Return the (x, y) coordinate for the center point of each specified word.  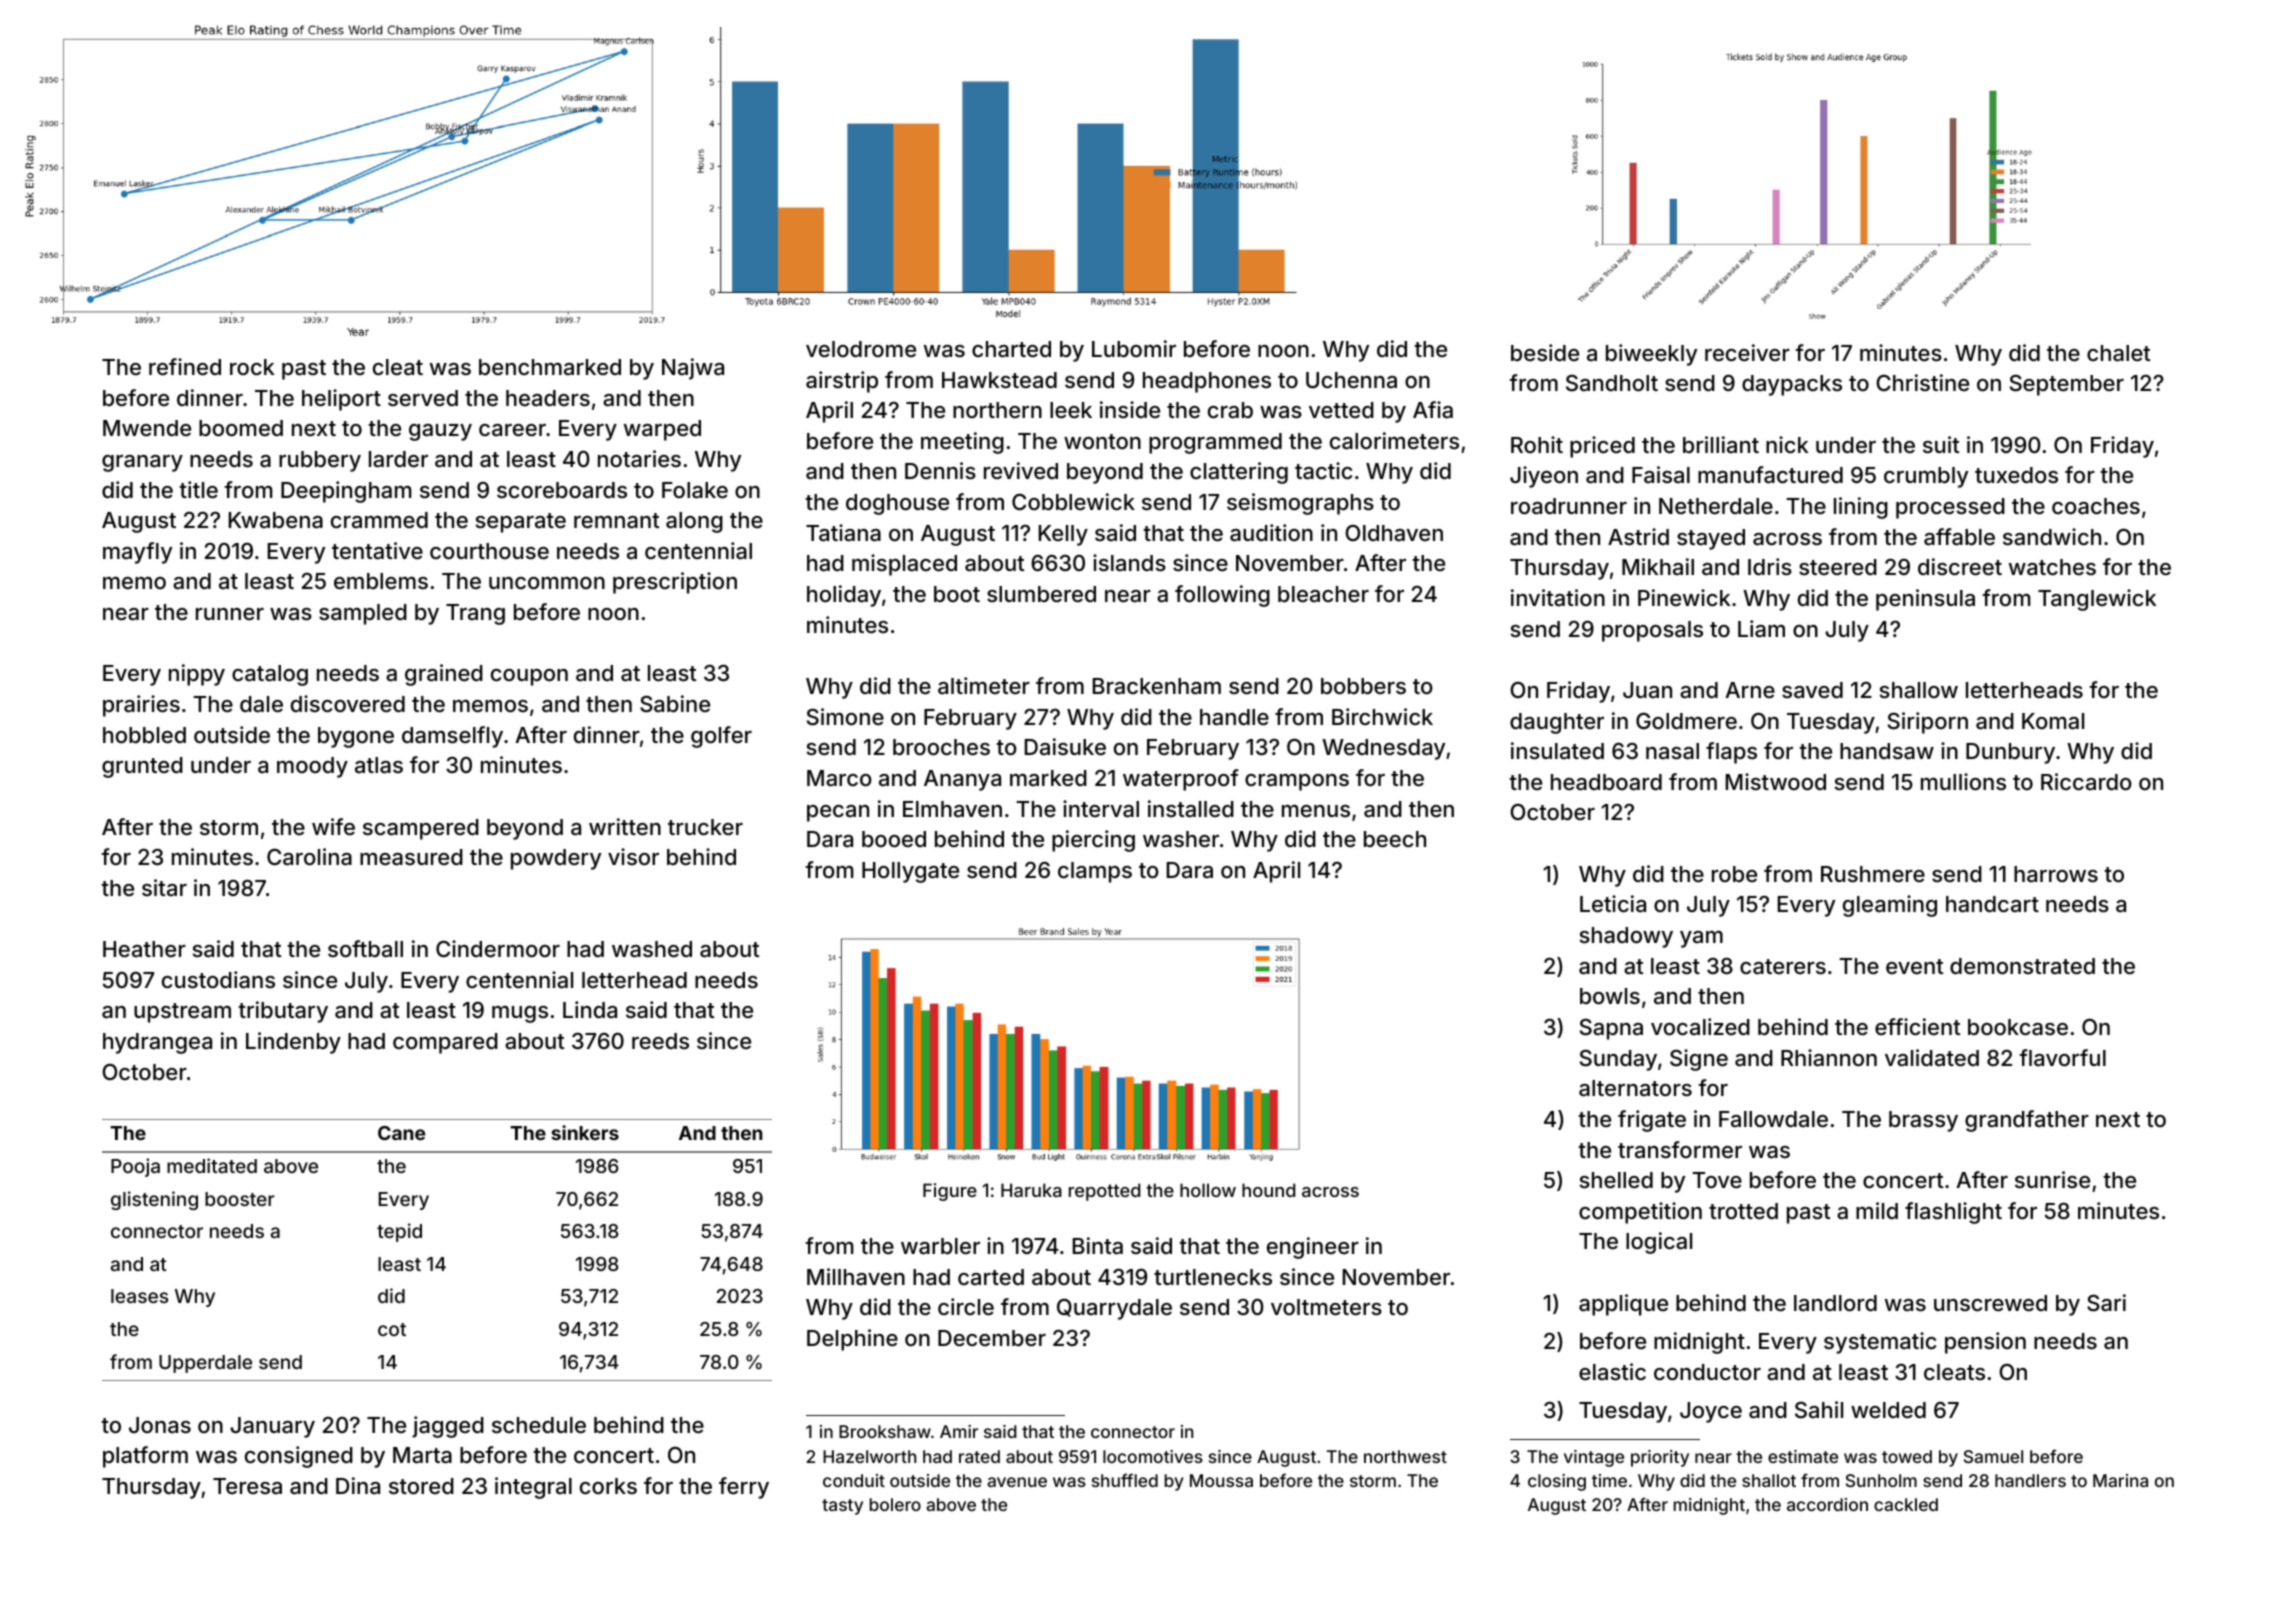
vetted (1341, 410)
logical (1659, 1243)
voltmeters (1326, 1307)
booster (240, 1199)
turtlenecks (1213, 1277)
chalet (2118, 353)
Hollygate (910, 872)
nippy (197, 675)
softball (365, 948)
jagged (448, 1427)
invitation (1558, 598)
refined (185, 366)
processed (1950, 508)
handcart (1992, 904)
